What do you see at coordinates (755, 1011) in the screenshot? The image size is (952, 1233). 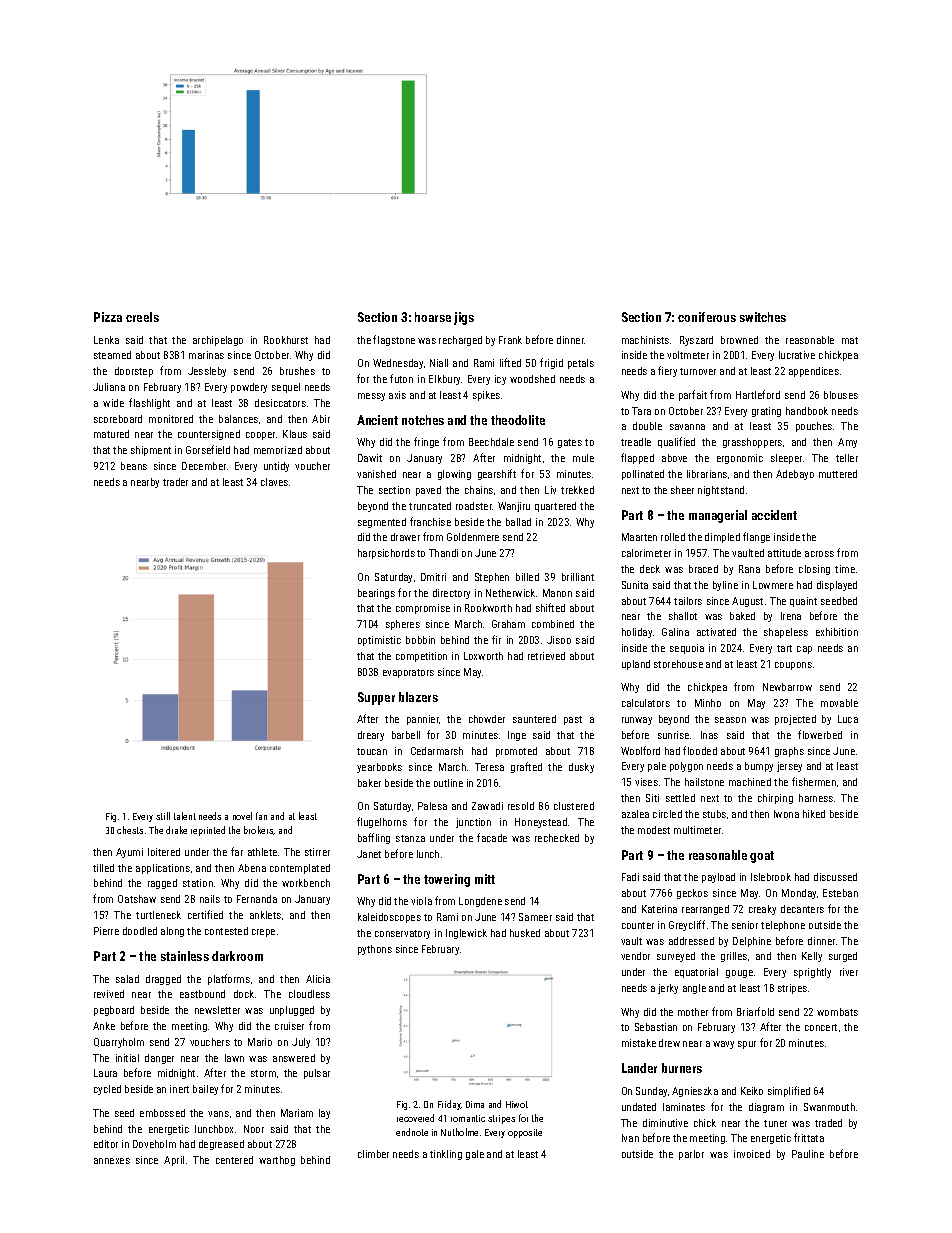 I see `Briarfold` at bounding box center [755, 1011].
